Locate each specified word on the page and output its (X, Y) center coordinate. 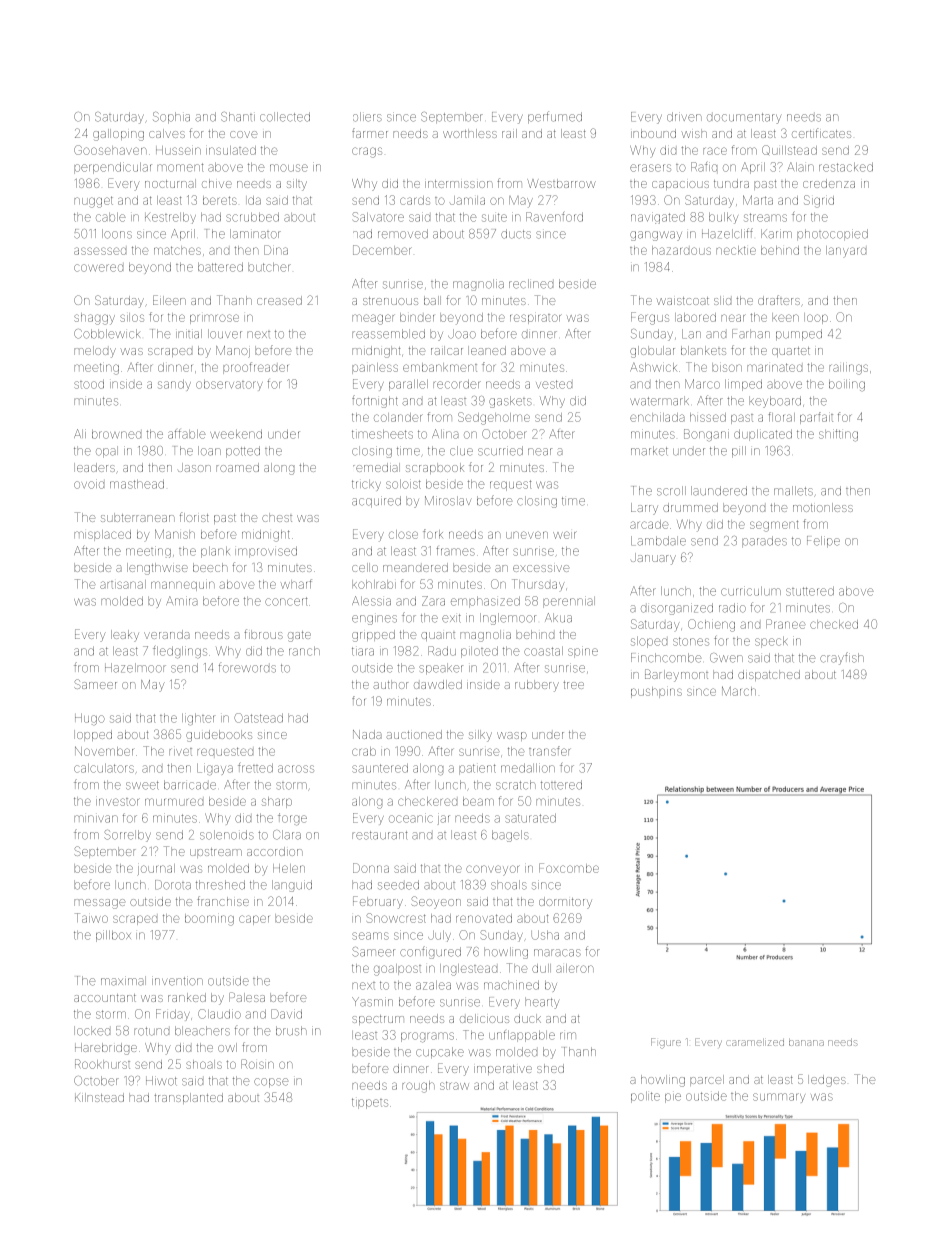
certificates (821, 133)
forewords (247, 668)
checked (834, 624)
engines (374, 620)
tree (573, 685)
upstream (216, 853)
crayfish (842, 658)
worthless (470, 133)
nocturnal (170, 183)
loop (816, 318)
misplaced (102, 535)
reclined (531, 284)
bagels (510, 836)
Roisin (257, 1064)
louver (225, 334)
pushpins (656, 692)
